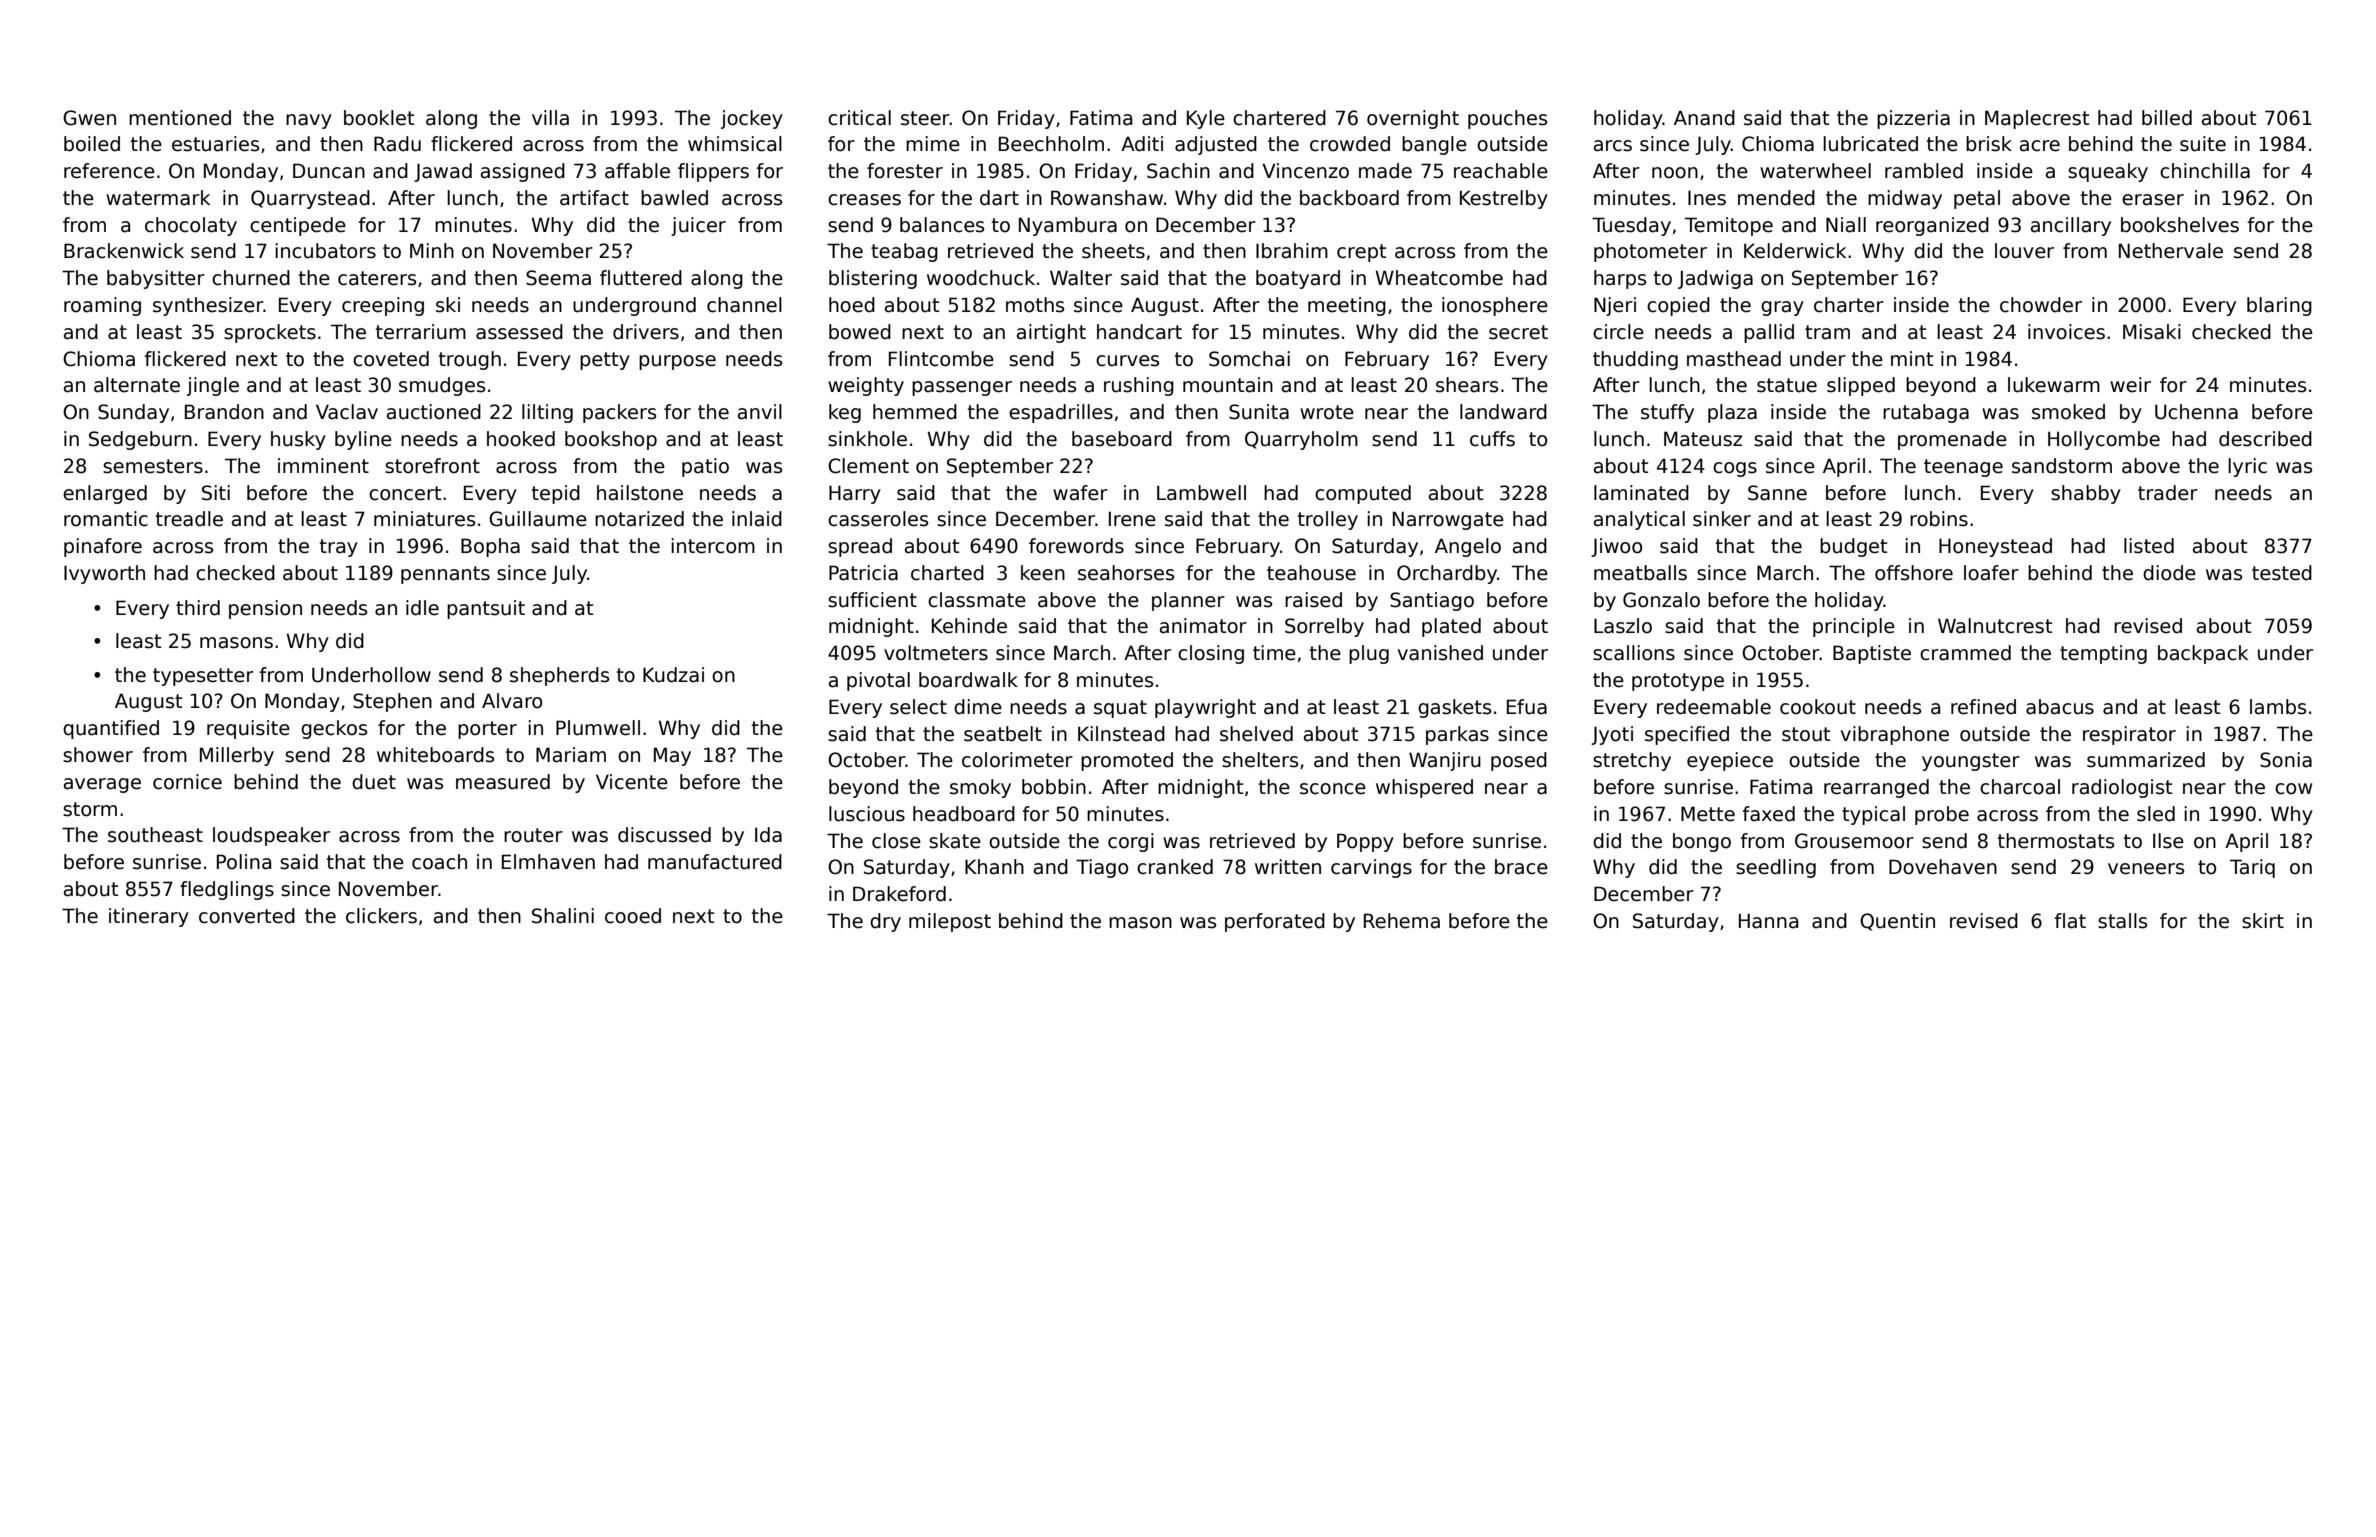 The image size is (2376, 1537). Describe the element at coordinates (1347, 306) in the screenshot. I see `meeting` at that location.
